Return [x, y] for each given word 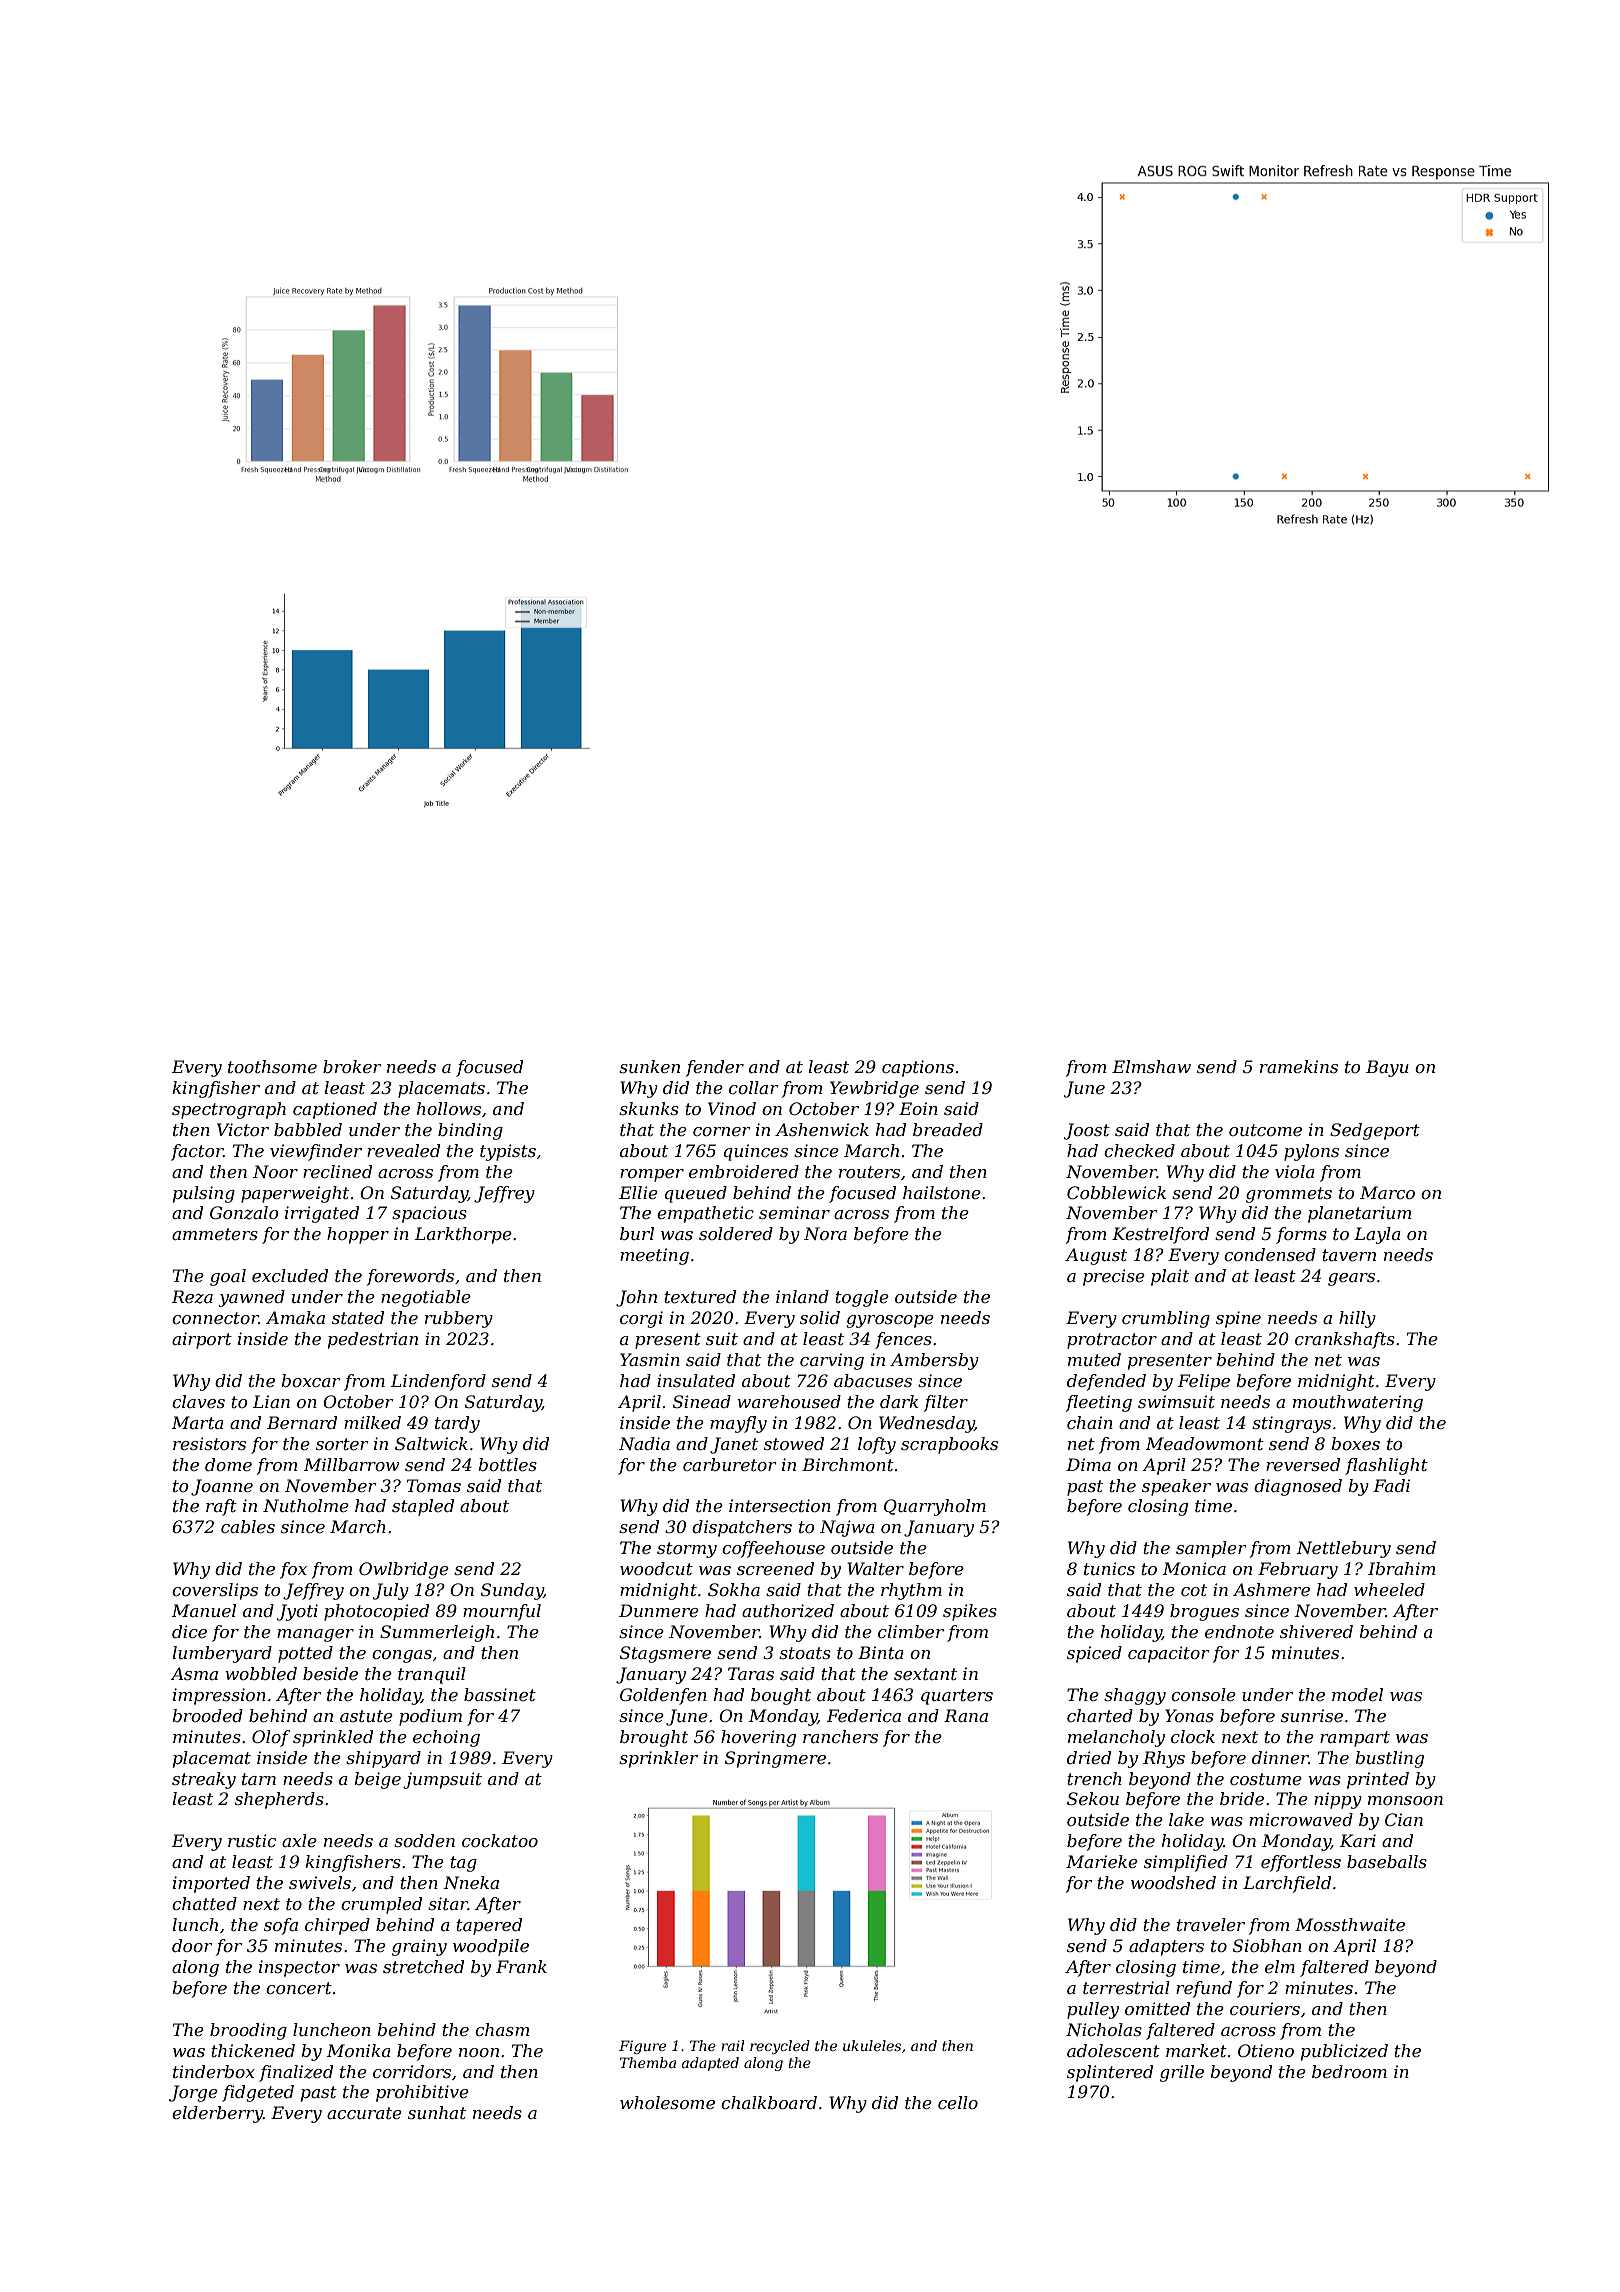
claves [198, 1401]
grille [1182, 2073]
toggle [862, 1298]
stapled [423, 1507]
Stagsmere [665, 1654]
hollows [449, 1108]
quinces [756, 1152]
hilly [1357, 1319]
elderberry [217, 2114]
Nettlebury [1343, 1549]
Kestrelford [1160, 1235]
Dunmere [659, 1610]
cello [958, 2102]
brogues [1204, 1612]
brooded [207, 1715]
